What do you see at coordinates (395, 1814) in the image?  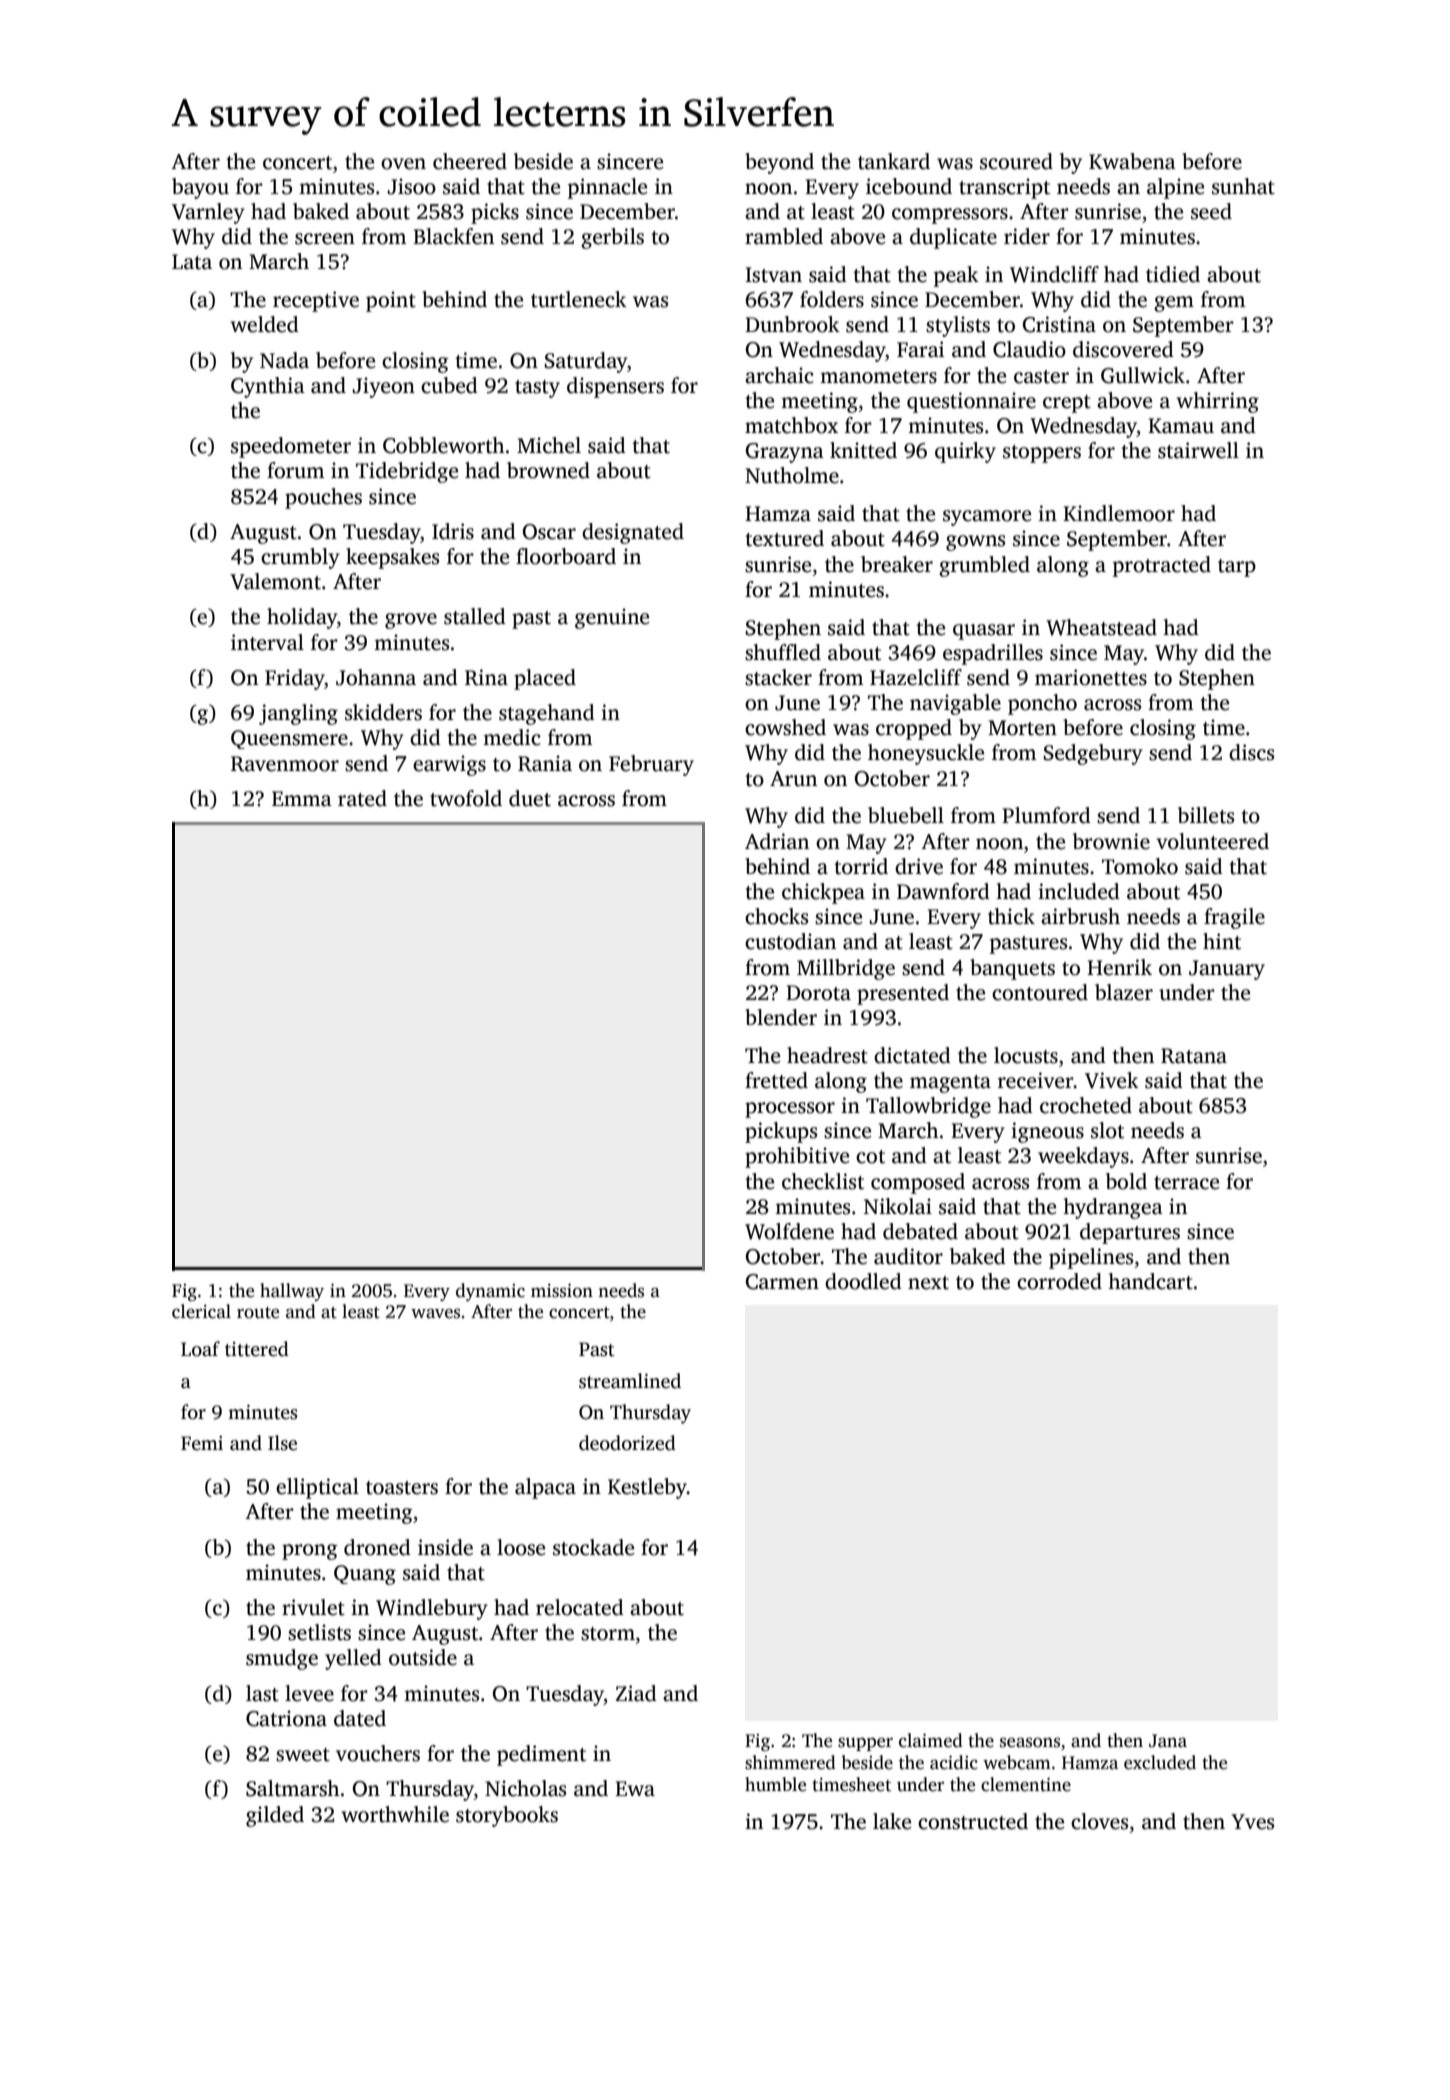 I see `worthwhile` at bounding box center [395, 1814].
